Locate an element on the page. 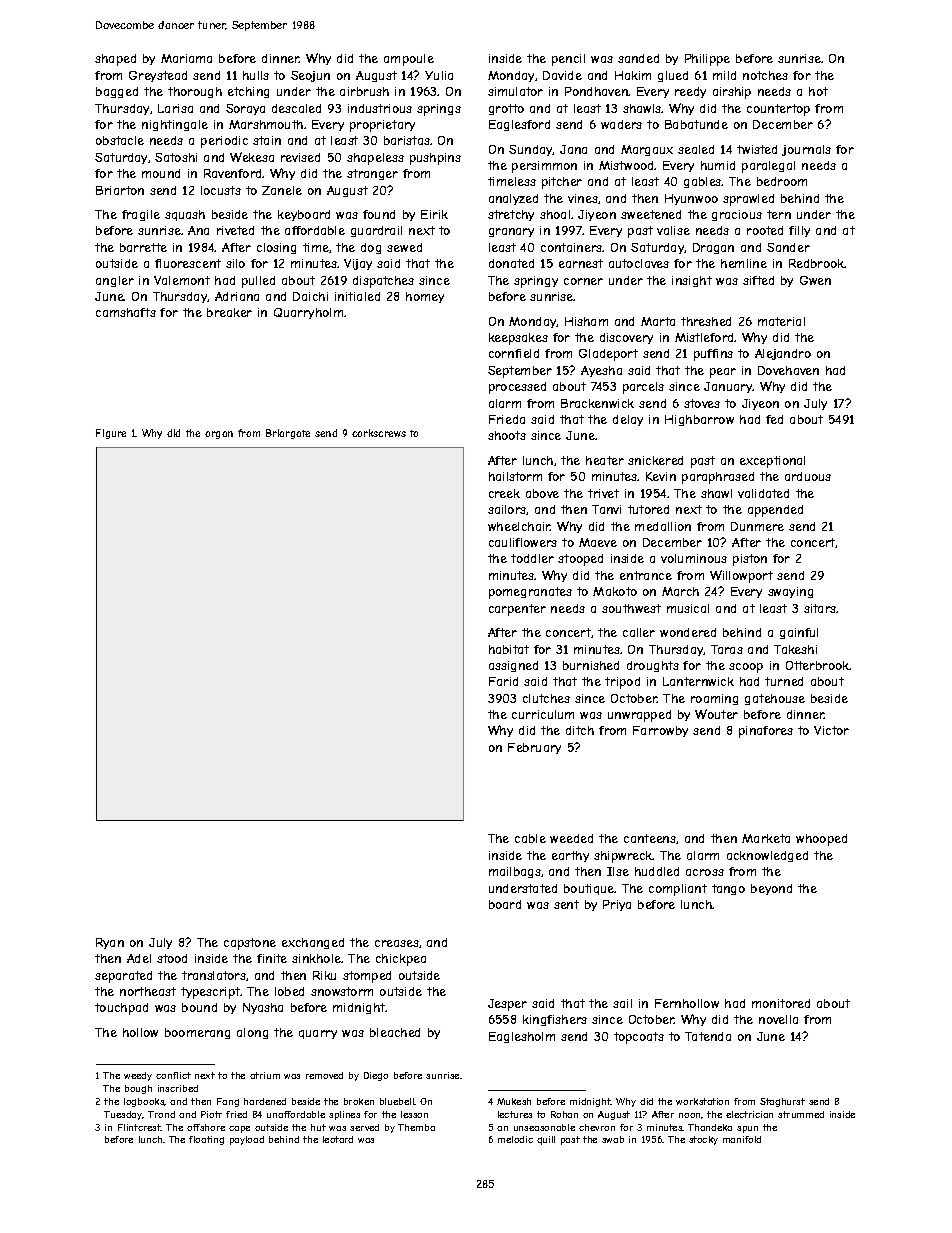 The image size is (952, 1233). creases is located at coordinates (397, 943).
